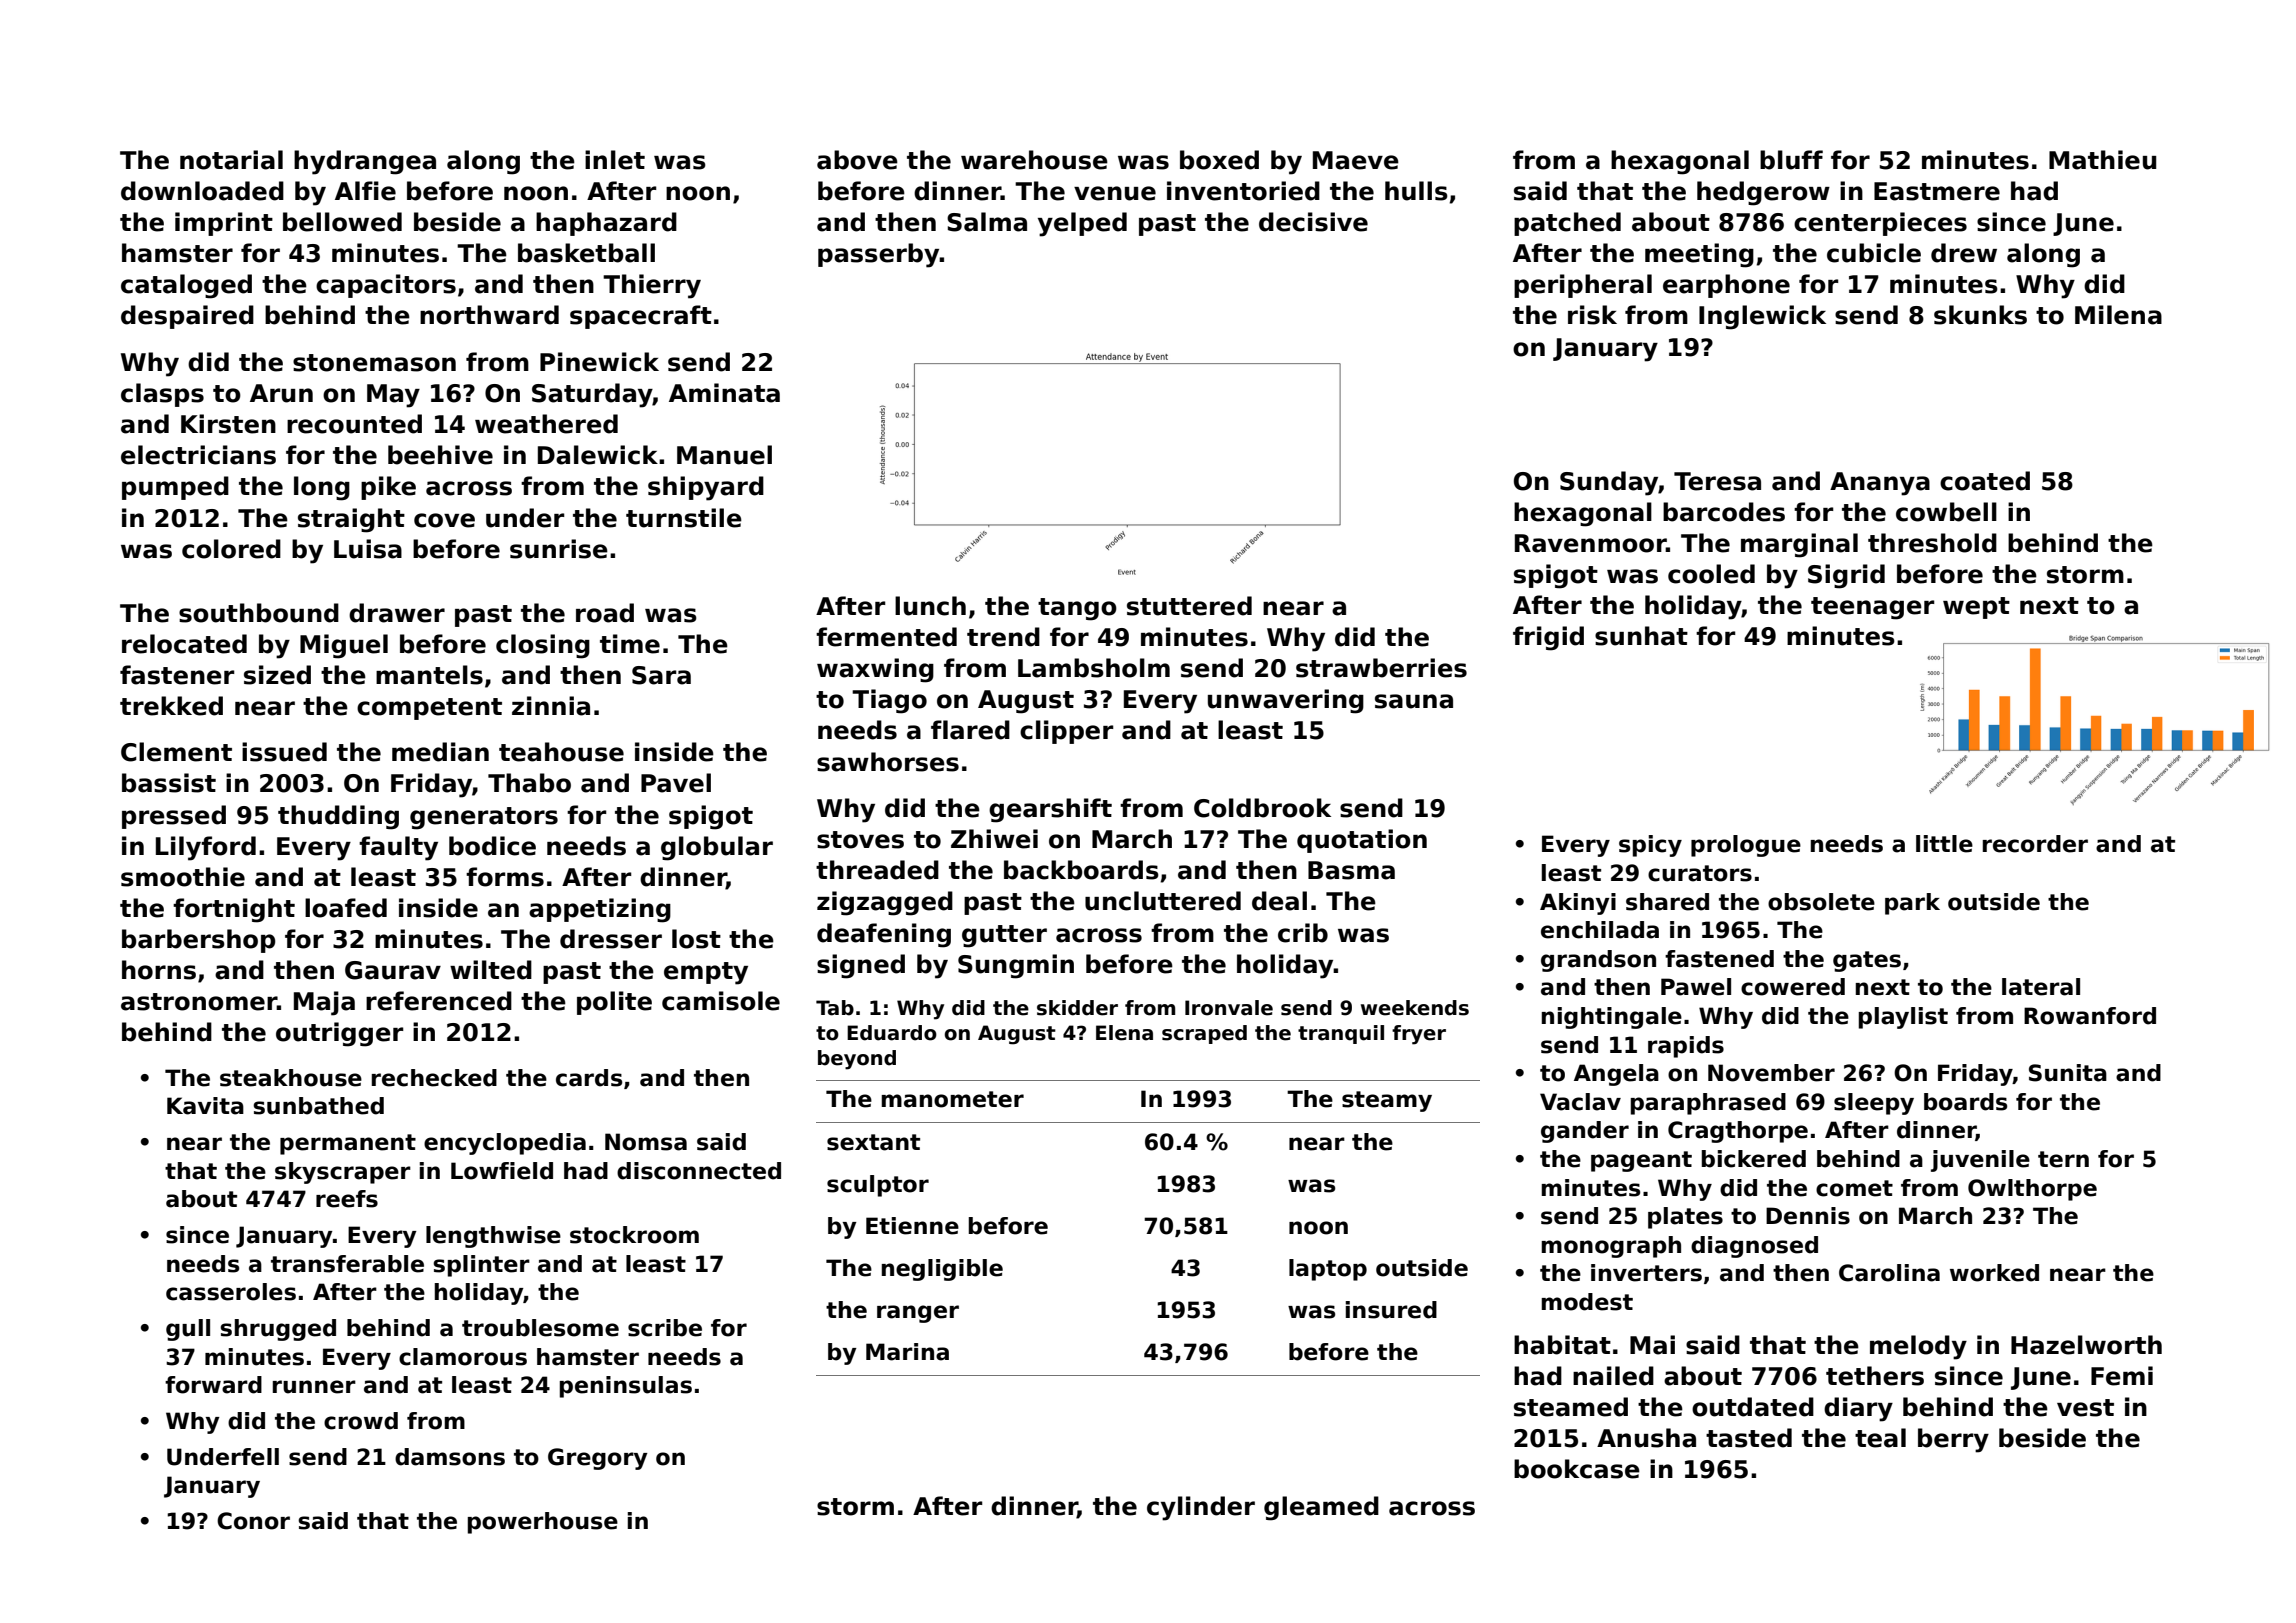 This document has width=2296, height=1623. What do you see at coordinates (2035, 844) in the document?
I see `recorder` at bounding box center [2035, 844].
